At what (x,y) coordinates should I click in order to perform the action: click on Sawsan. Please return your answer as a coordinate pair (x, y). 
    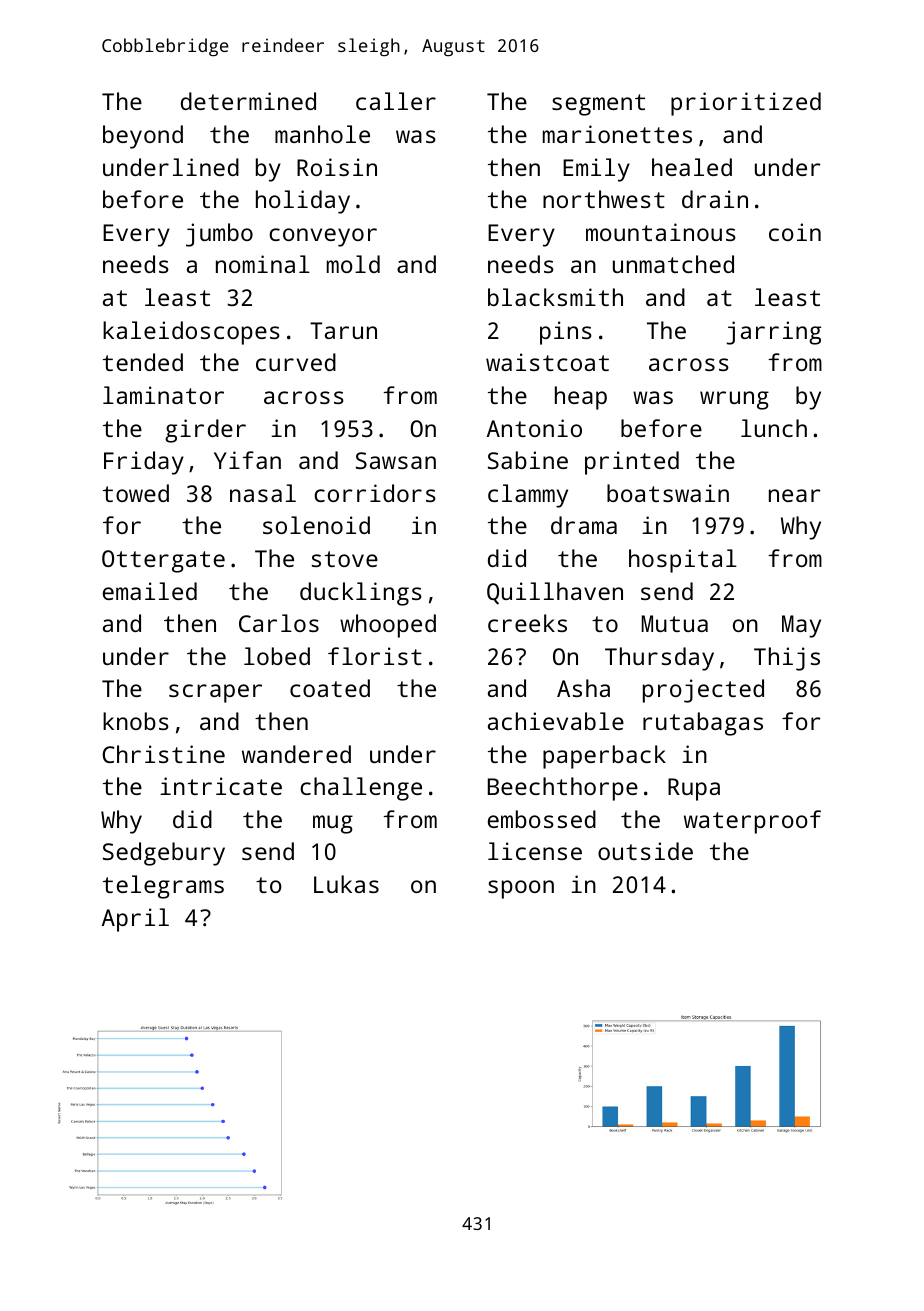
    Looking at the image, I should click on (396, 460).
